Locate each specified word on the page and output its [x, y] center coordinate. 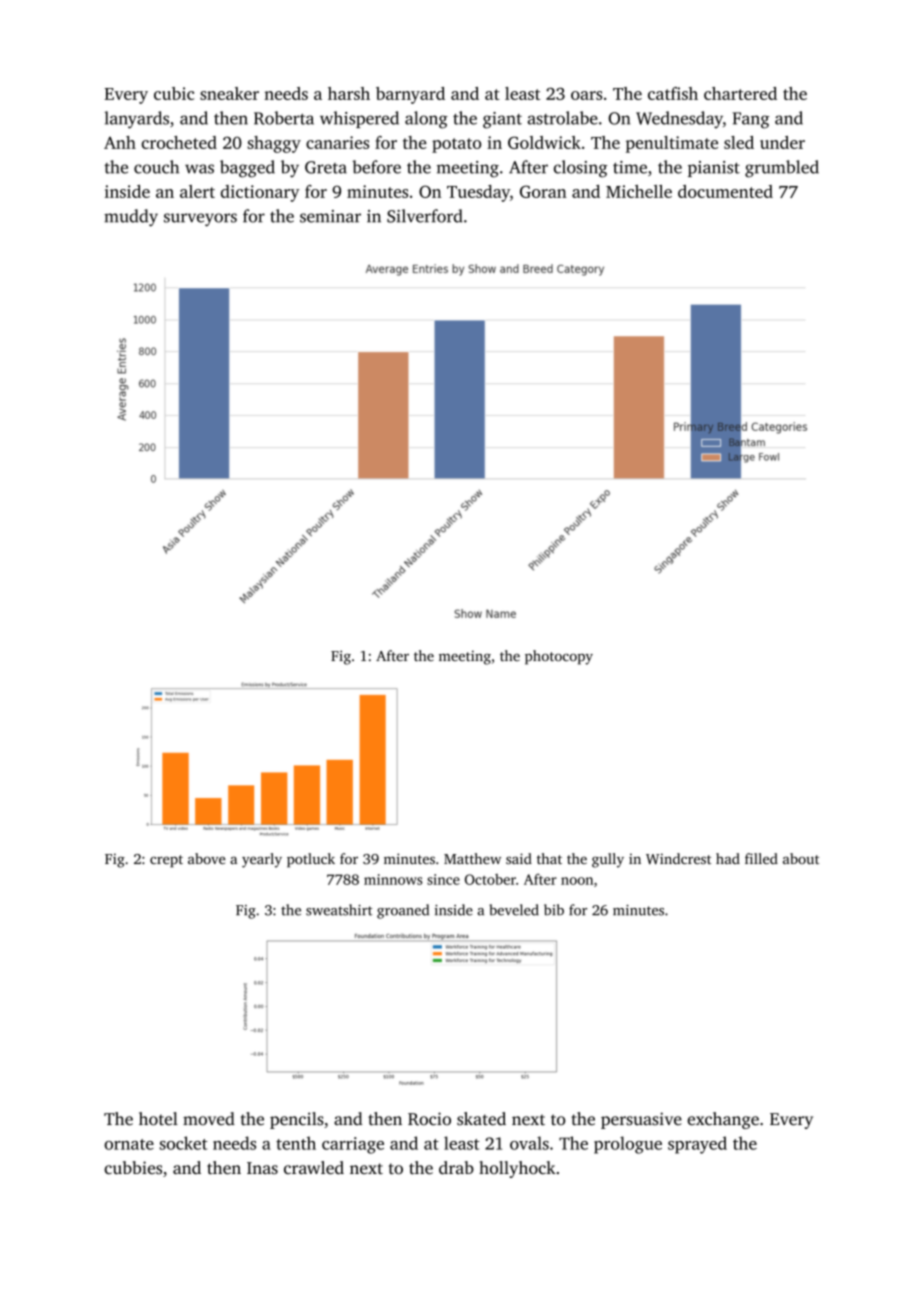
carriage [353, 1145]
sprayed [697, 1145]
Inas [262, 1168]
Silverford [425, 216]
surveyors [200, 220]
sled [739, 142]
